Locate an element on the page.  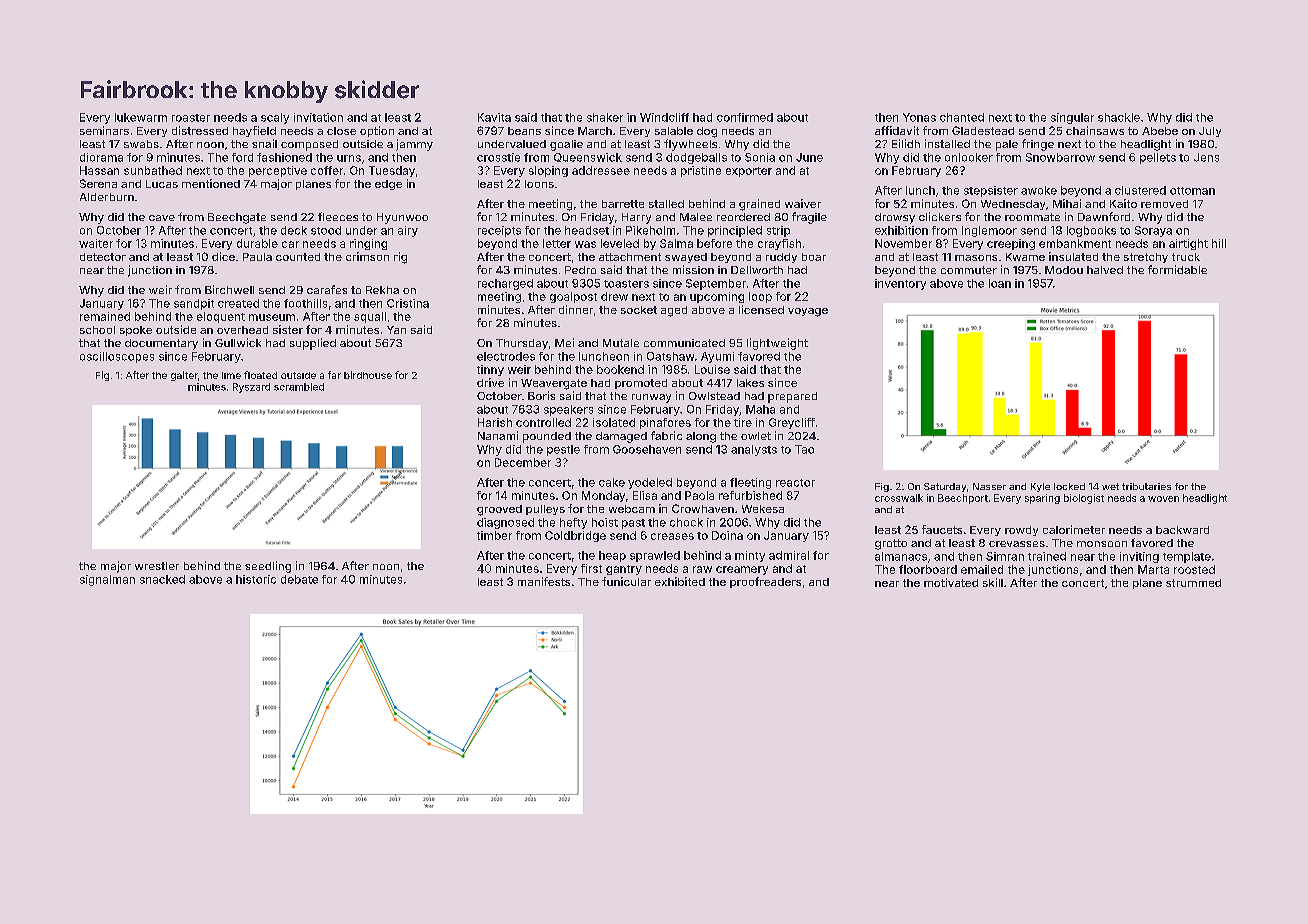
scrambled is located at coordinates (299, 387).
